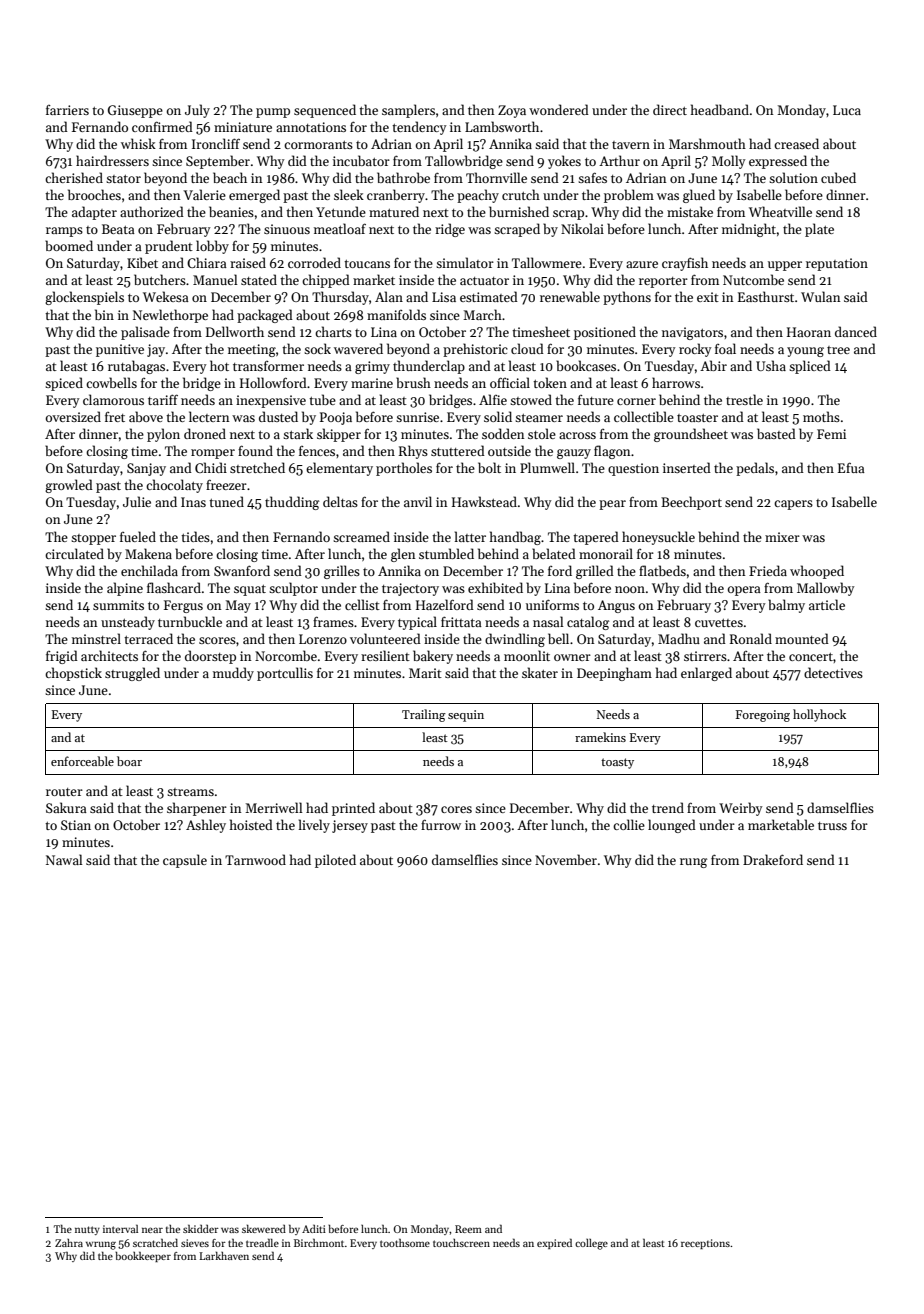 This image has height=1314, width=924. Describe the element at coordinates (728, 162) in the image. I see `Molly` at that location.
